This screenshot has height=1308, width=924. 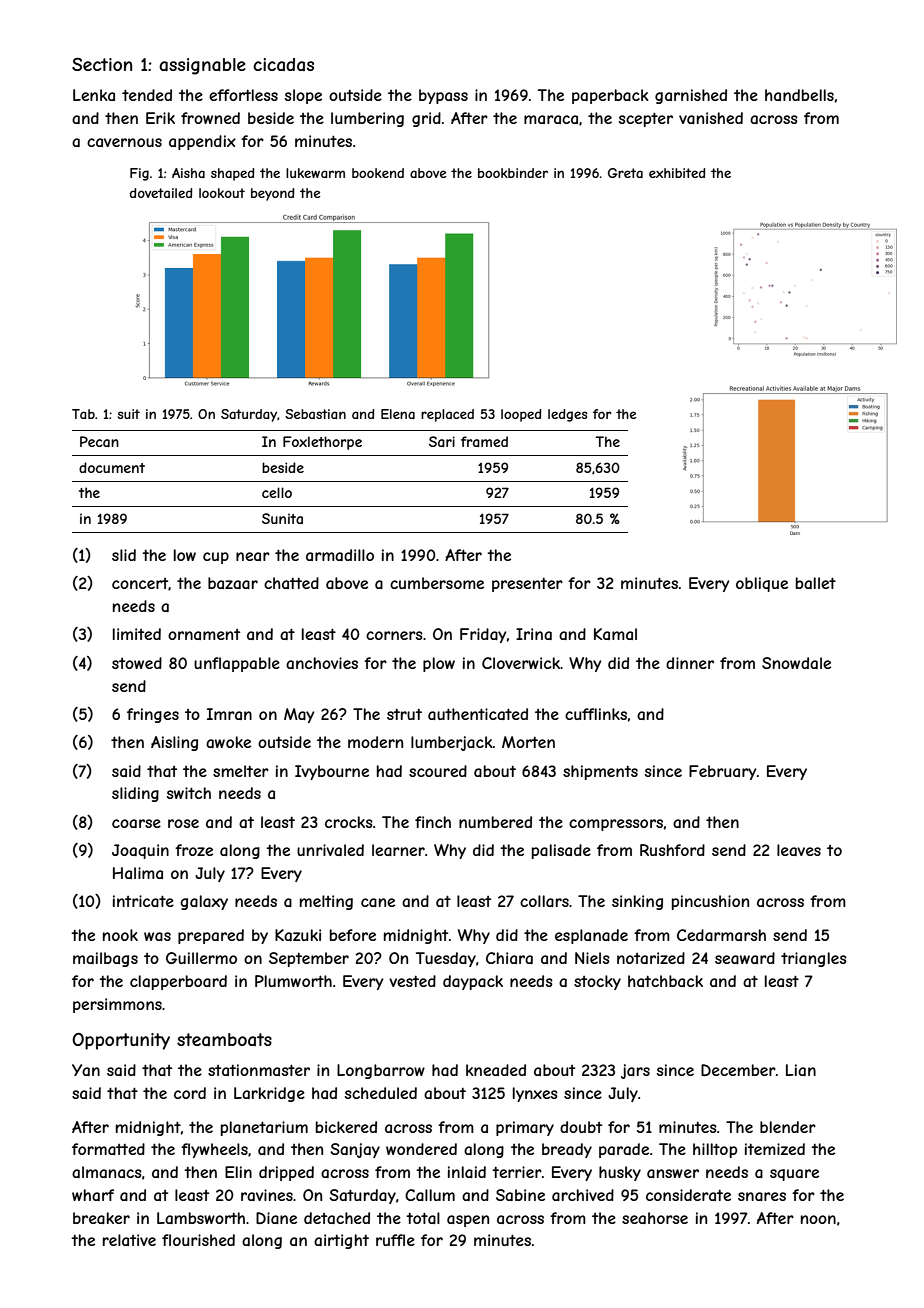 What do you see at coordinates (283, 64) in the screenshot?
I see `cicadas` at bounding box center [283, 64].
